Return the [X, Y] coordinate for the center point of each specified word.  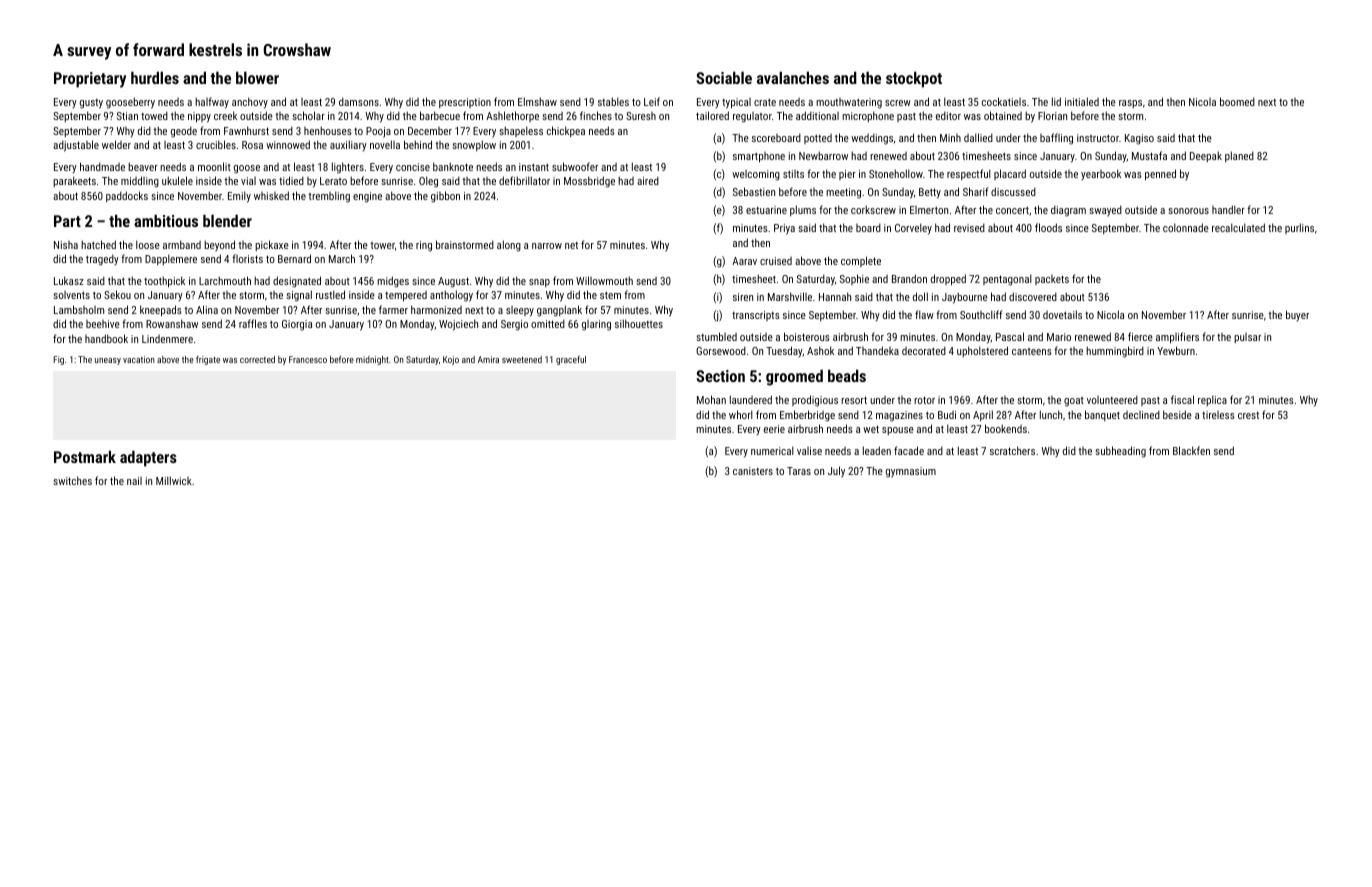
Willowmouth [604, 280]
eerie [774, 429]
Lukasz [69, 280]
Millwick [174, 480]
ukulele [177, 180]
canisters [753, 471]
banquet [1102, 415]
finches [596, 115]
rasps [1130, 104]
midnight [372, 360]
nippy [199, 117]
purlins [1299, 228]
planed [1239, 156]
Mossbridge [589, 182]
